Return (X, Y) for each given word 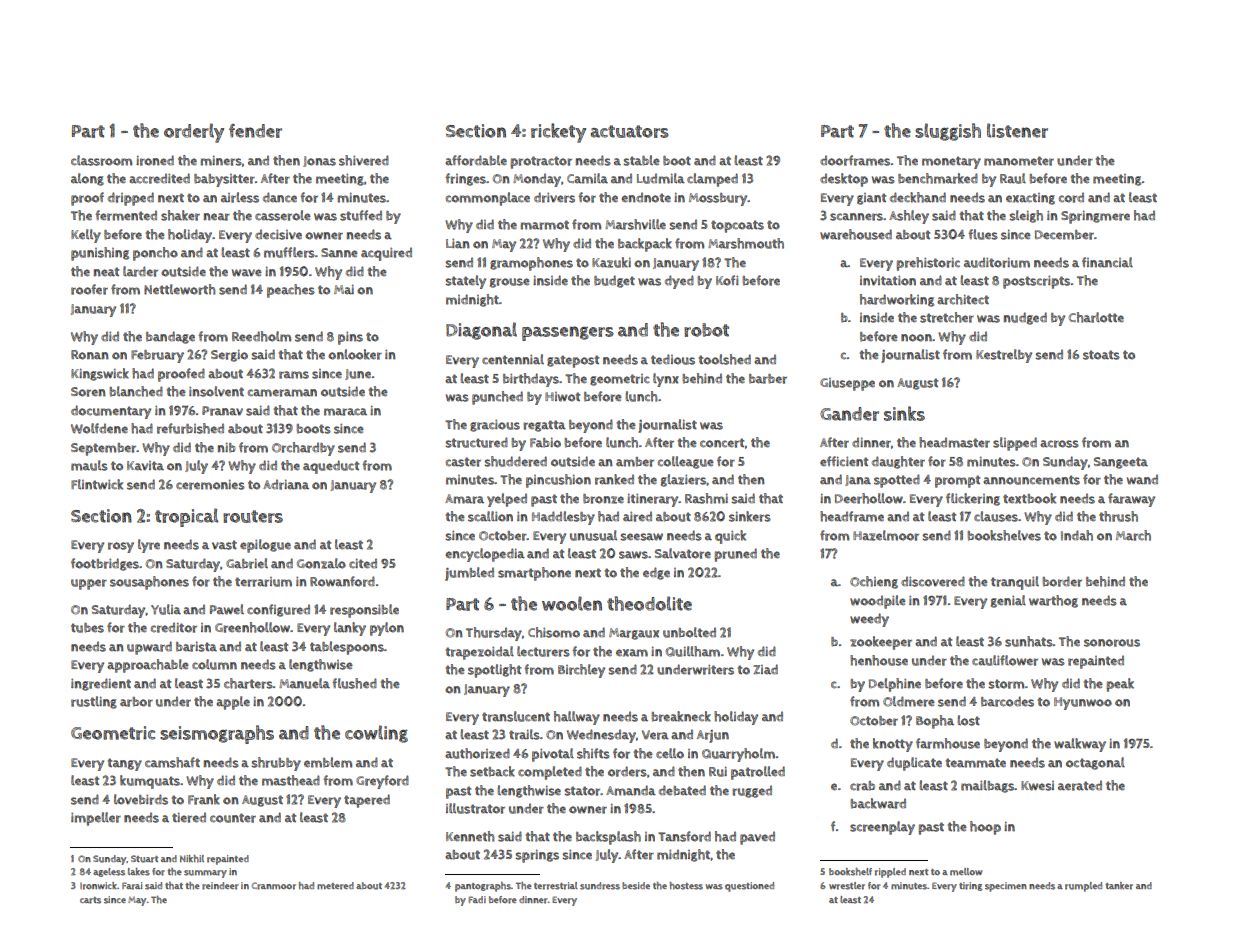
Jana (858, 480)
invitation (888, 280)
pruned (735, 555)
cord (1071, 197)
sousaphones (149, 583)
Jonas (319, 161)
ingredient (101, 684)
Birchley (581, 671)
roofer (89, 289)
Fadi (477, 899)
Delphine (895, 685)
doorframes (855, 160)
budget (614, 281)
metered (335, 886)
